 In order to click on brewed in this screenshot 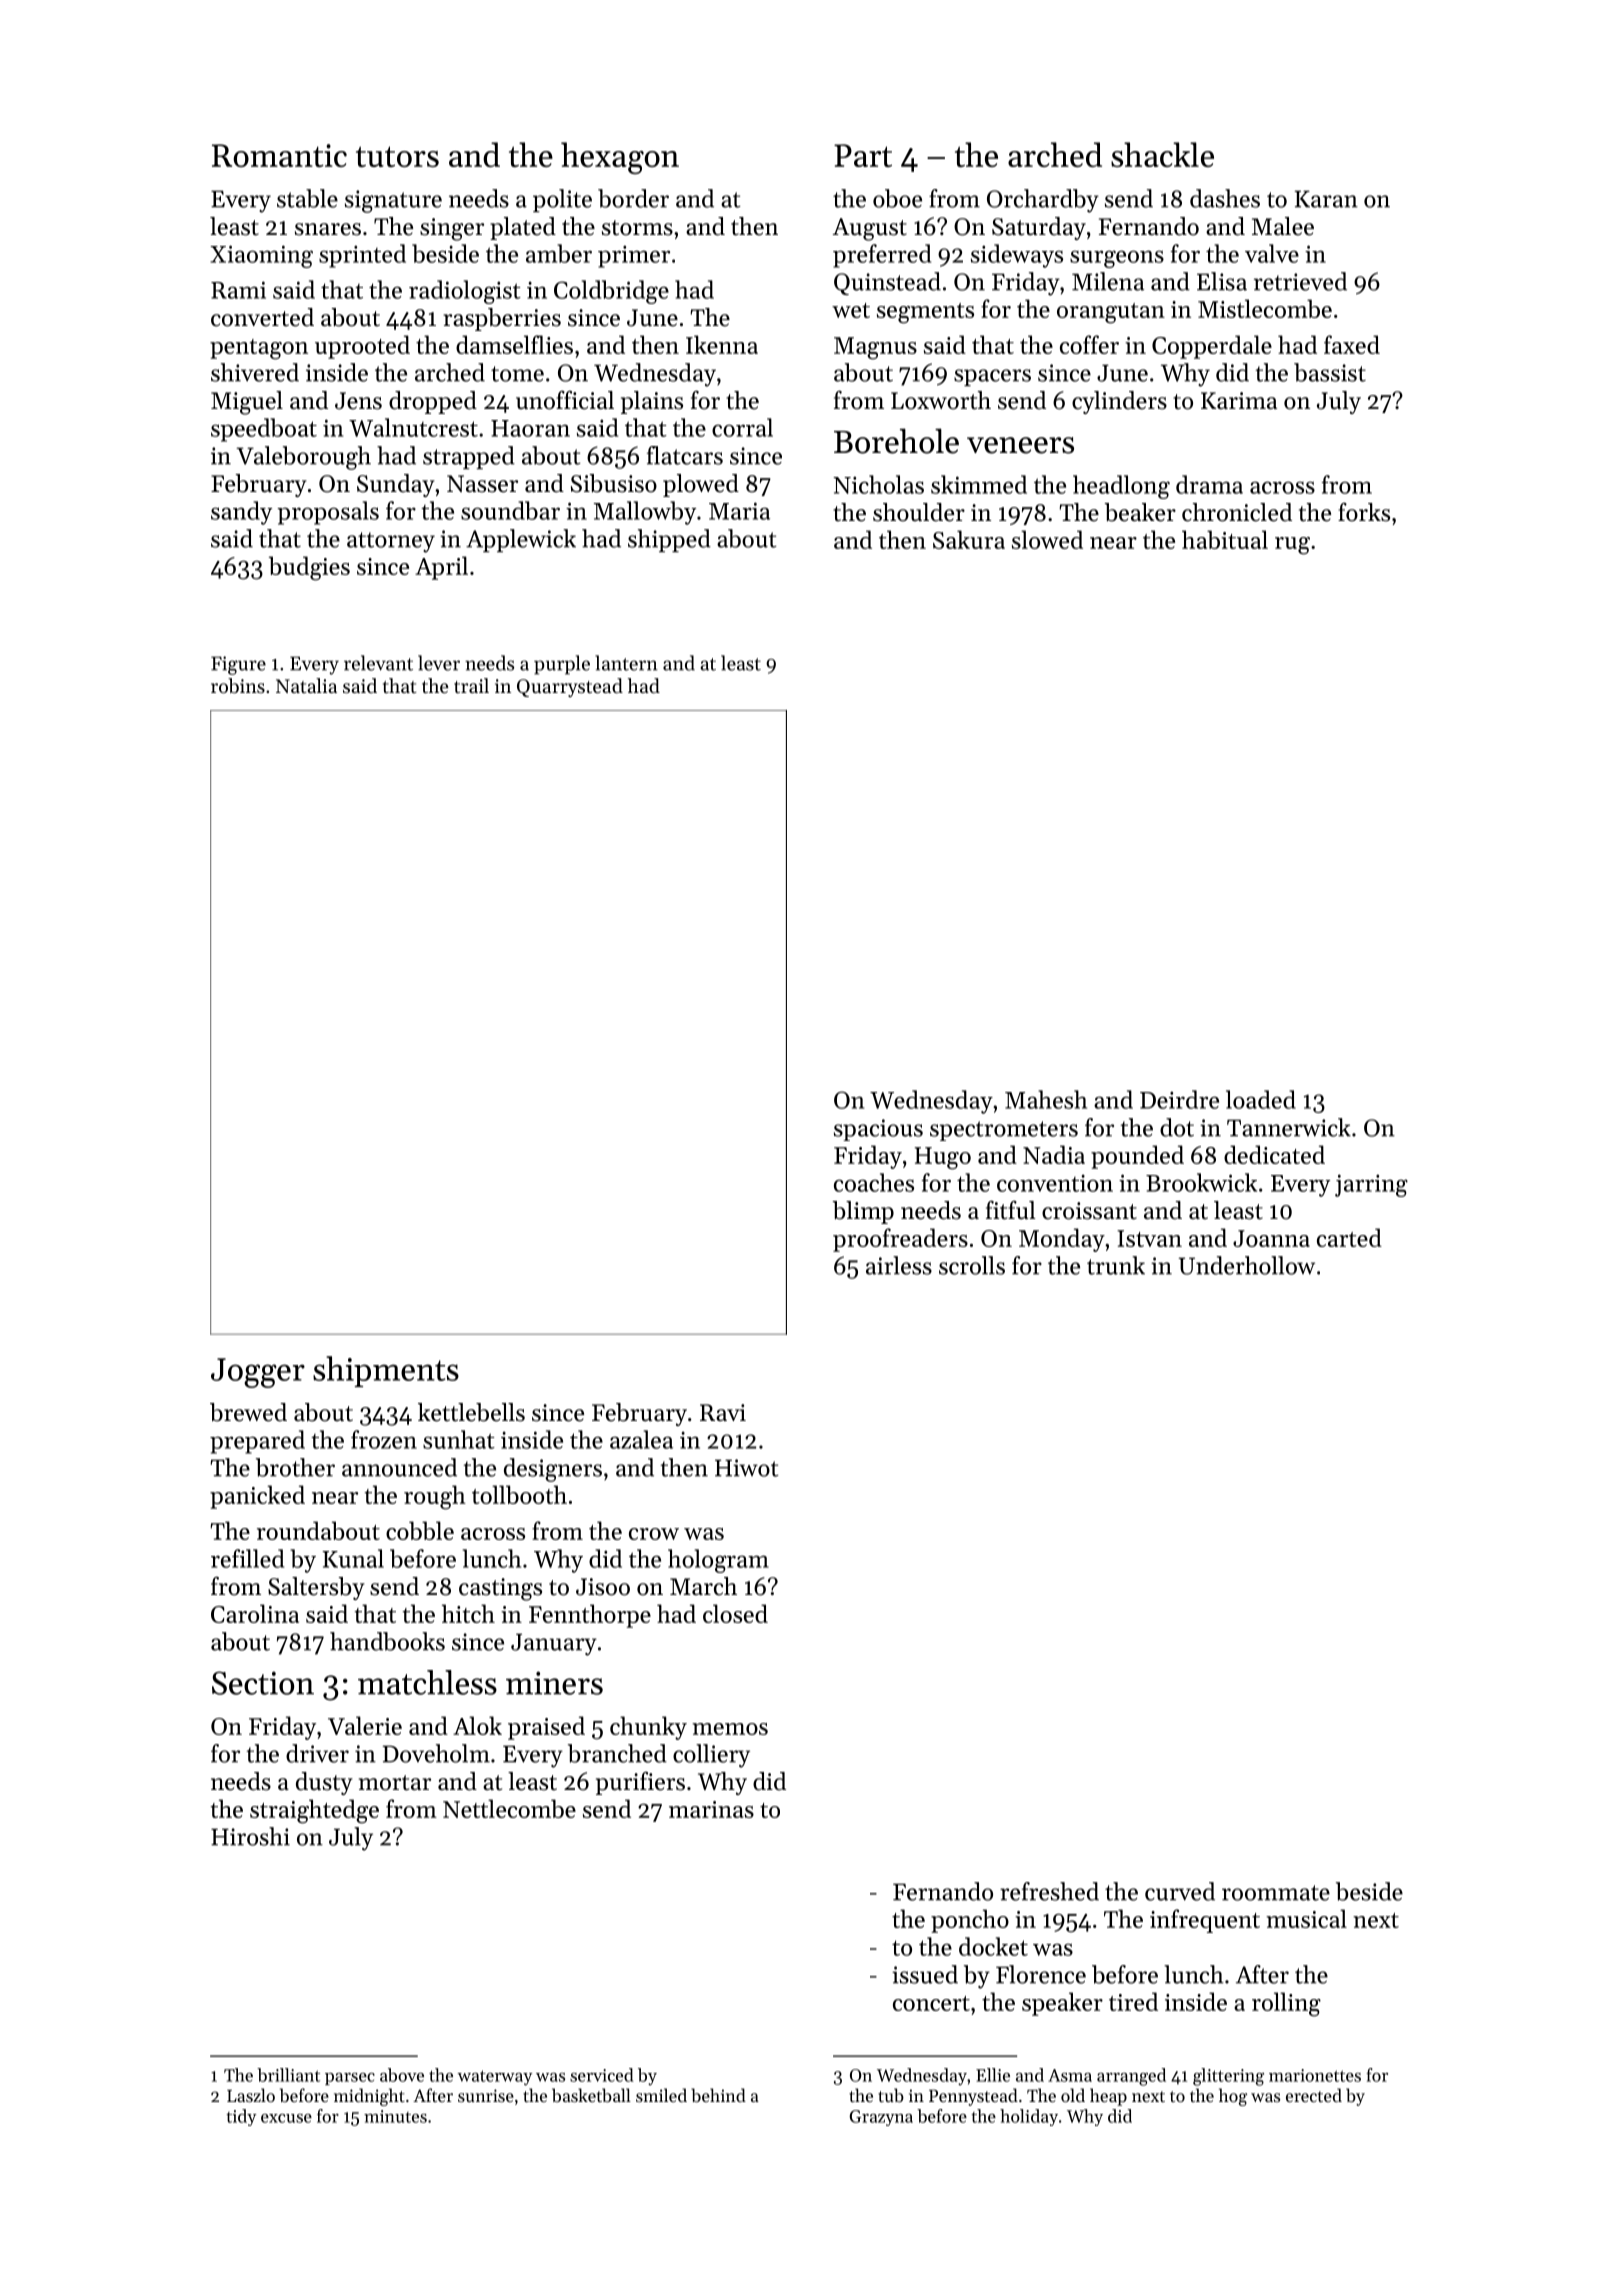, I will do `click(248, 1412)`.
